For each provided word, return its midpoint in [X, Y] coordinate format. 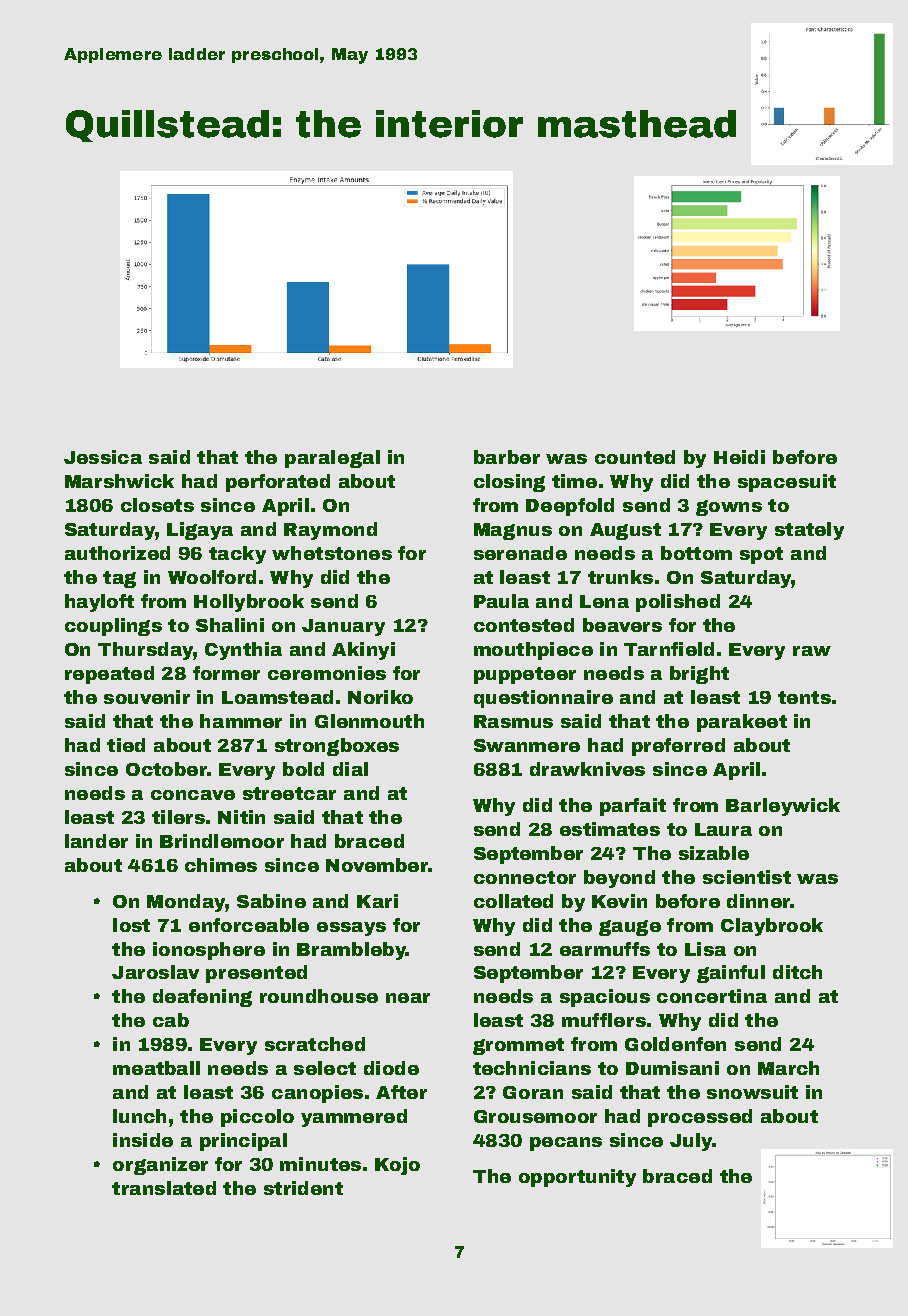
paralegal [332, 459]
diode [391, 1068]
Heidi [739, 457]
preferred [678, 747]
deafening [202, 998]
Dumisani [672, 1068]
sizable [714, 853]
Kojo [397, 1166]
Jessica [103, 457]
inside [143, 1140]
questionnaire [543, 699]
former [226, 673]
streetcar [289, 793]
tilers [178, 817]
